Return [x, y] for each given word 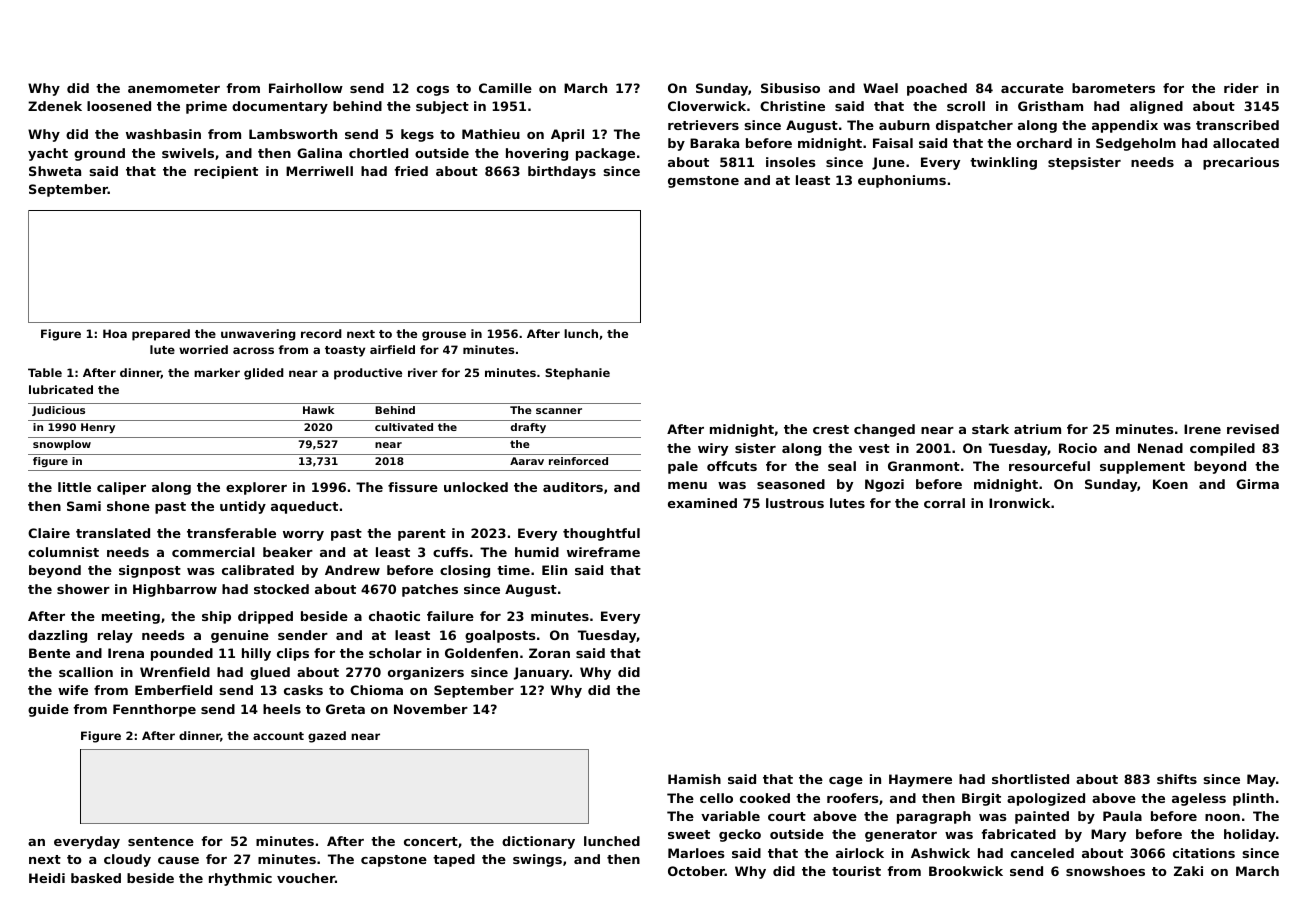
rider [1241, 88]
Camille [505, 88]
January [541, 673]
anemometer [174, 88]
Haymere [920, 780]
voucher [306, 878]
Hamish [694, 779]
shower [83, 589]
